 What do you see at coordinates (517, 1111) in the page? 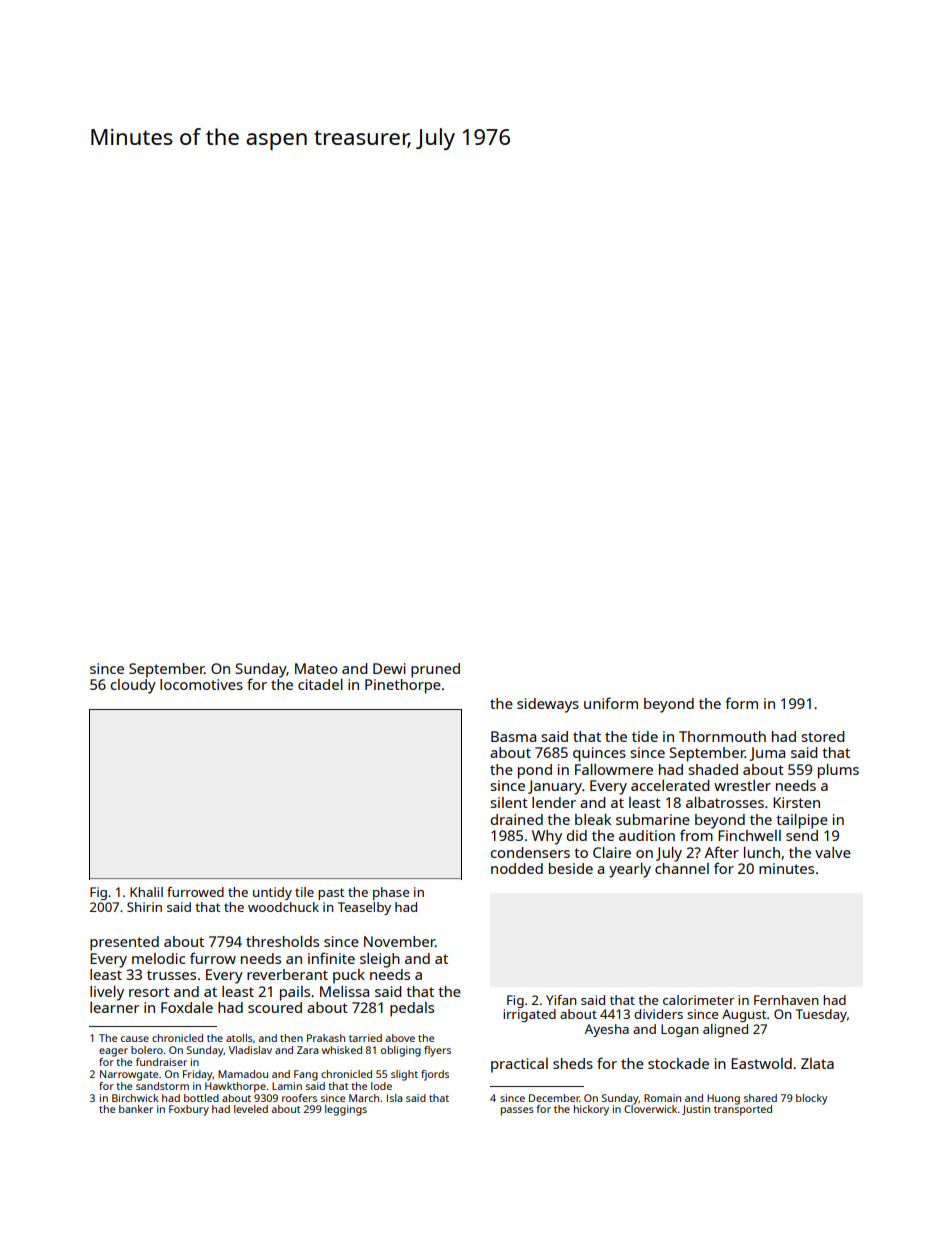
I see `passes` at bounding box center [517, 1111].
